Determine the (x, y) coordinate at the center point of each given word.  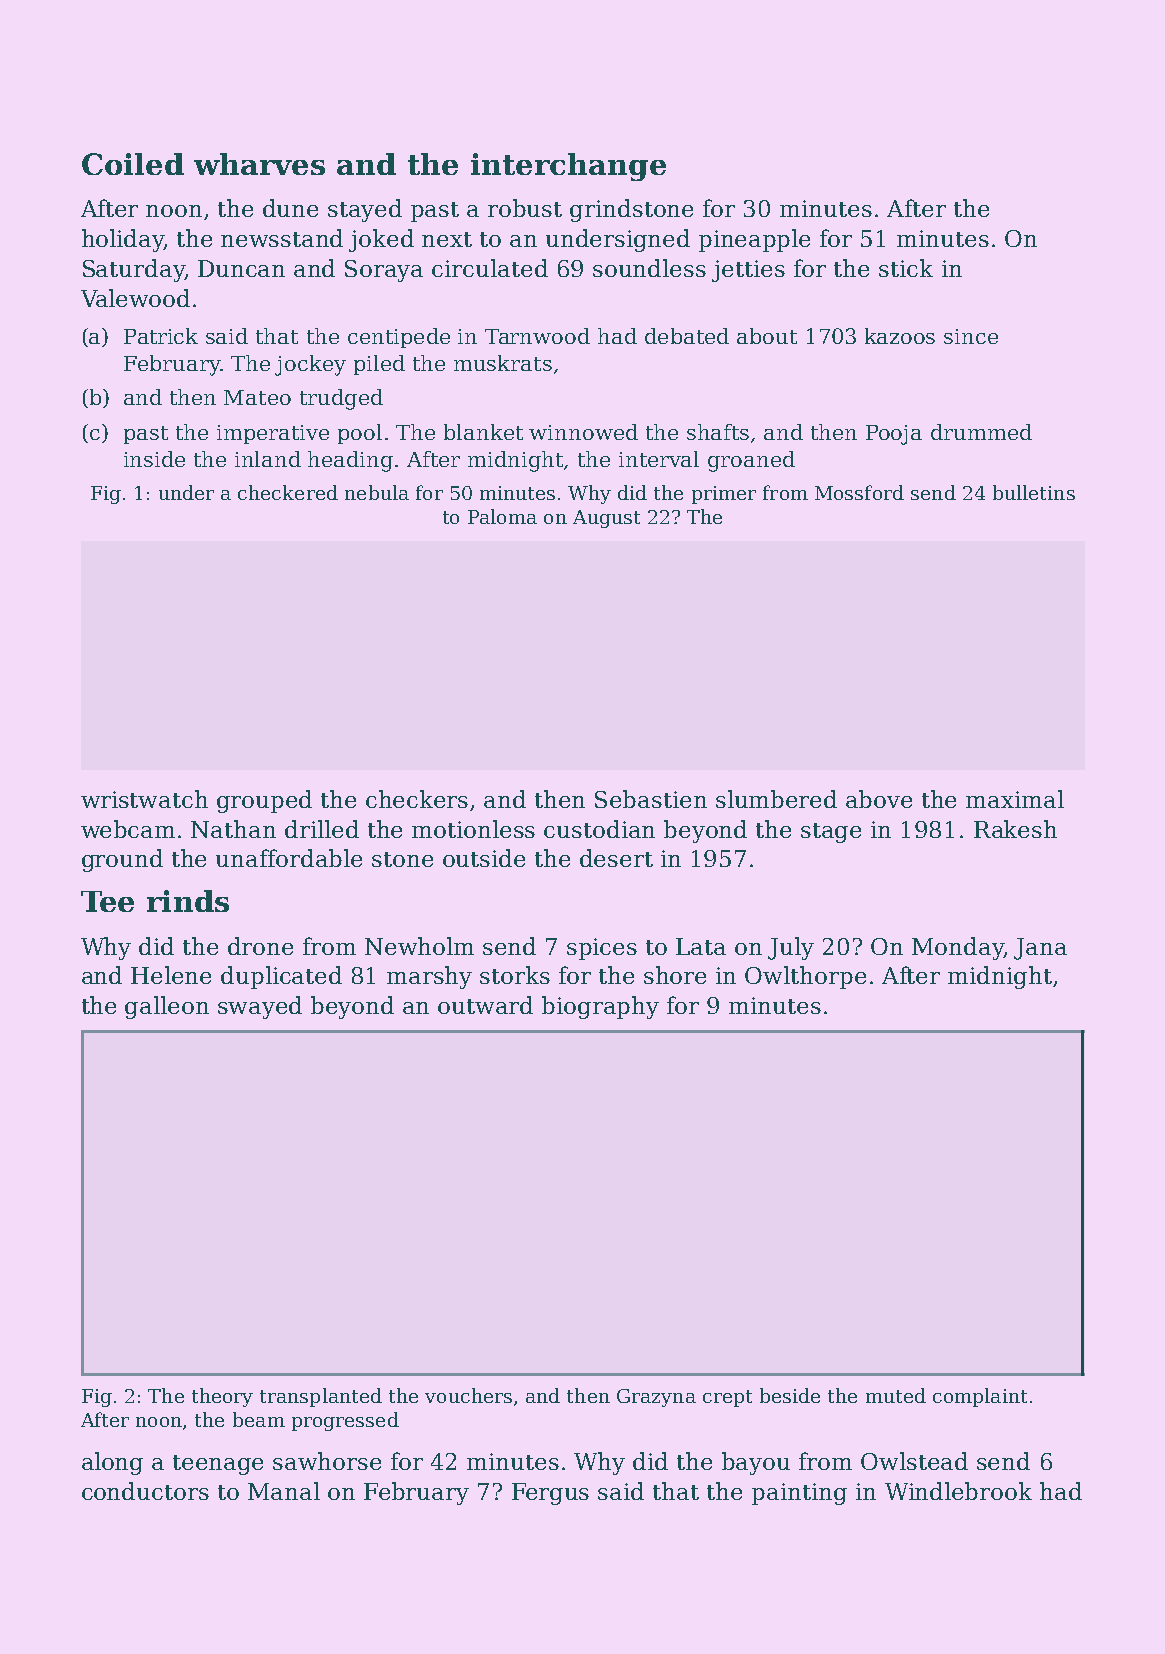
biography (600, 1007)
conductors (145, 1491)
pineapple (754, 240)
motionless (473, 829)
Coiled (133, 164)
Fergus (550, 1494)
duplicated (281, 977)
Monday (958, 948)
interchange (568, 167)
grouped (264, 801)
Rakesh (1015, 829)
